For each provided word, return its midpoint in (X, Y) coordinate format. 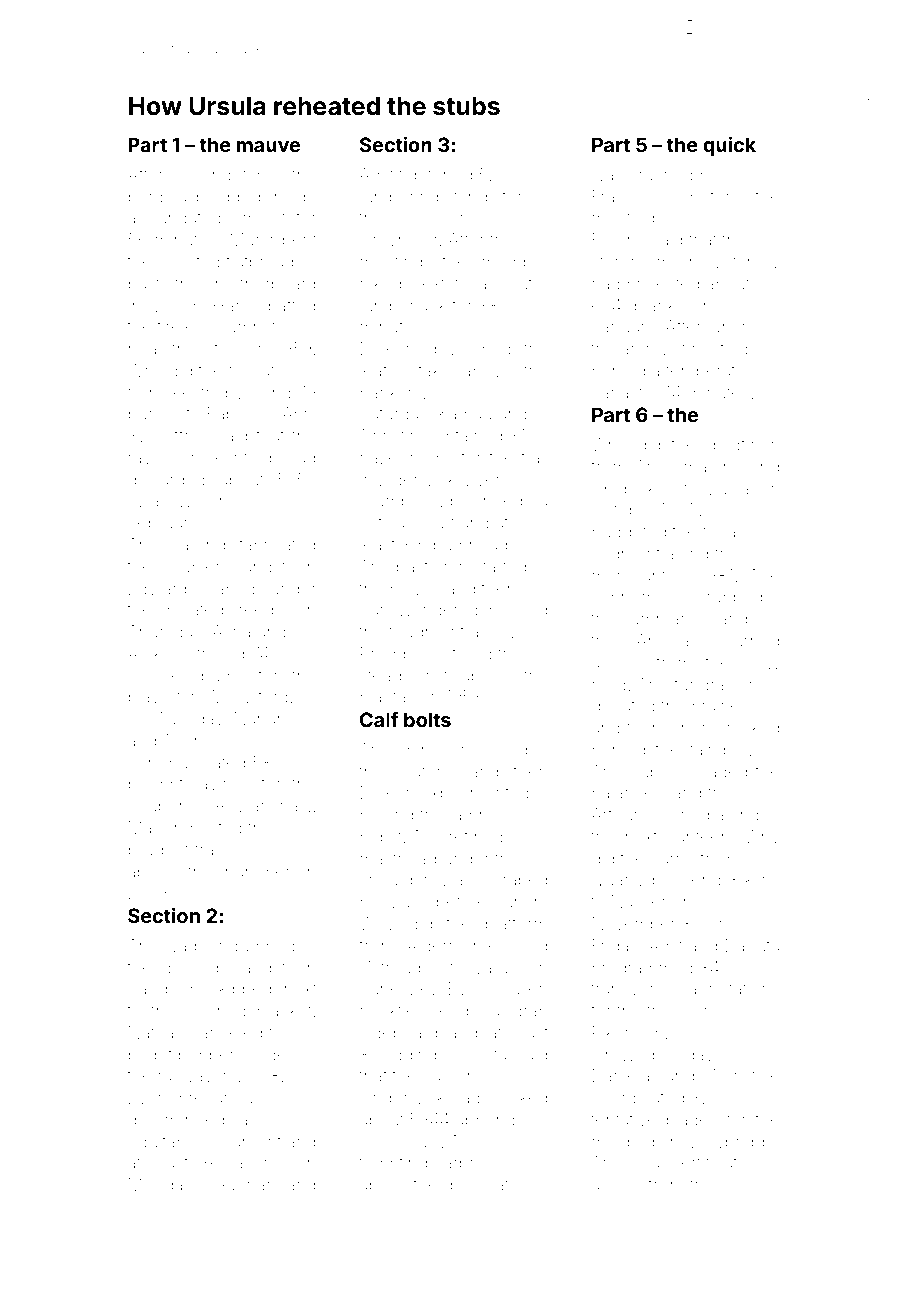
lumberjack (403, 307)
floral (720, 531)
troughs (410, 969)
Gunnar (242, 1184)
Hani (231, 305)
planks (659, 307)
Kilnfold (243, 457)
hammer (258, 871)
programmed (642, 969)
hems (431, 457)
